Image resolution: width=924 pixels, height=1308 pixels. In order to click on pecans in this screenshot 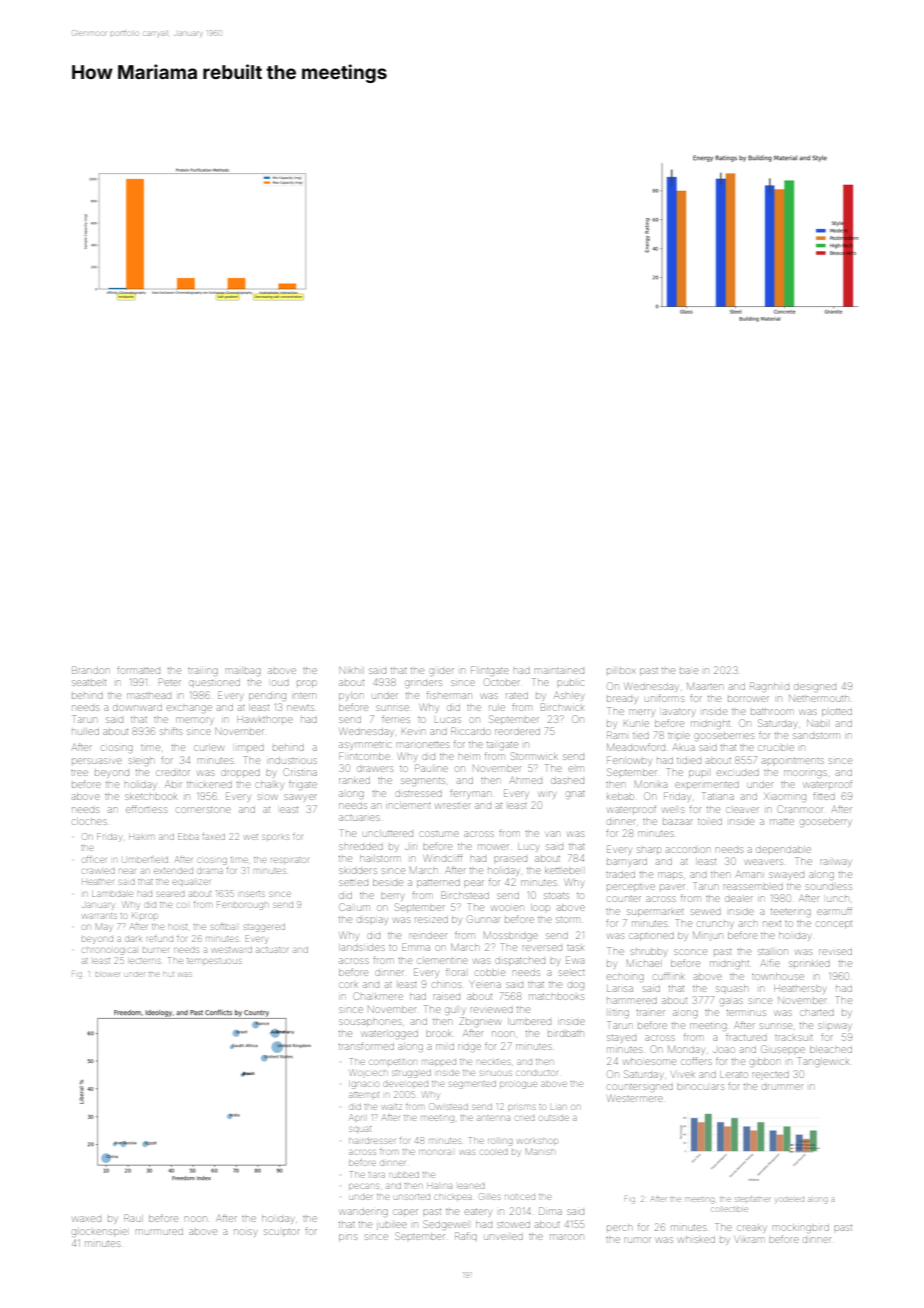, I will do `click(364, 1186)`.
